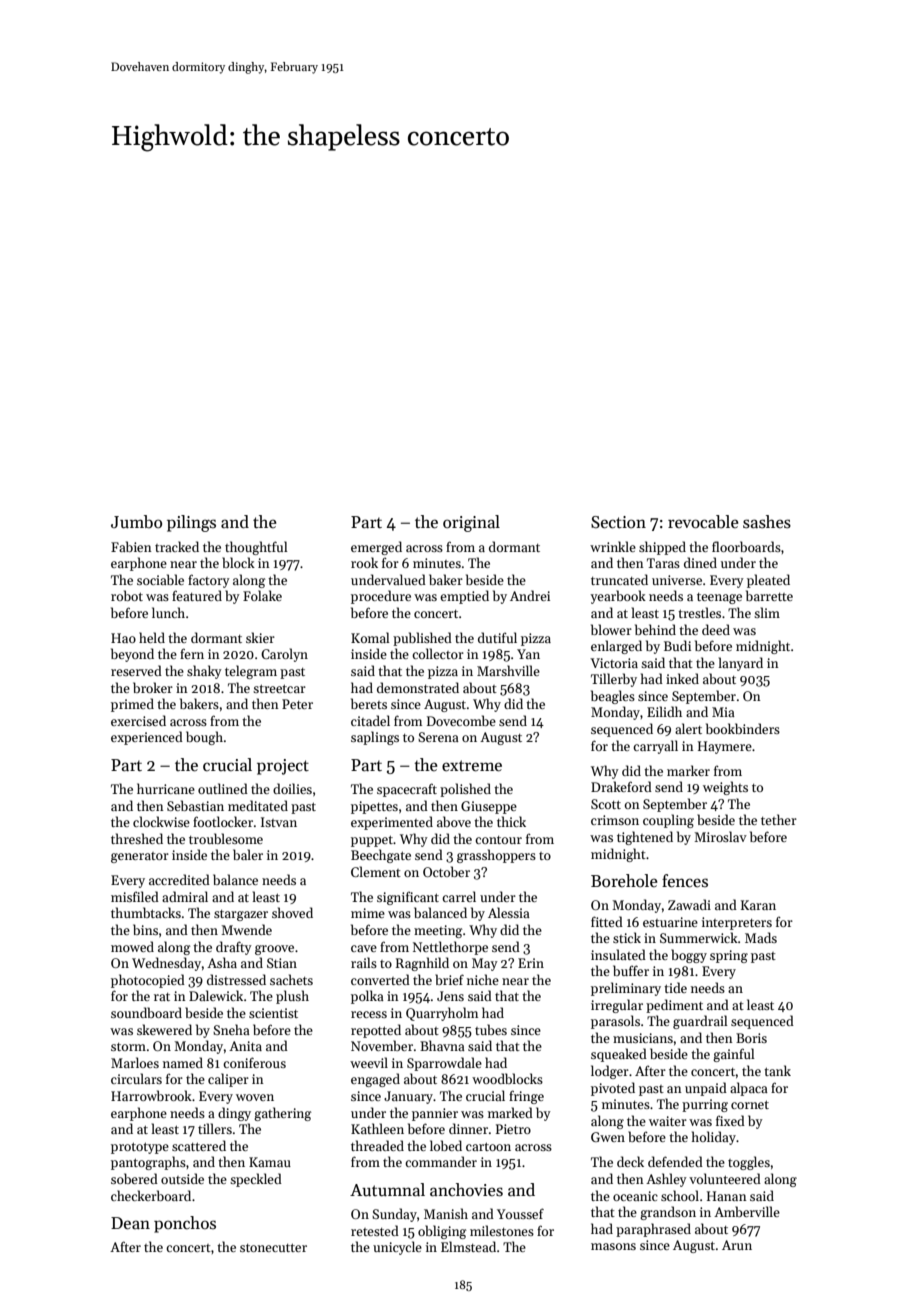  Describe the element at coordinates (387, 1190) in the page. I see `Autumnal` at that location.
